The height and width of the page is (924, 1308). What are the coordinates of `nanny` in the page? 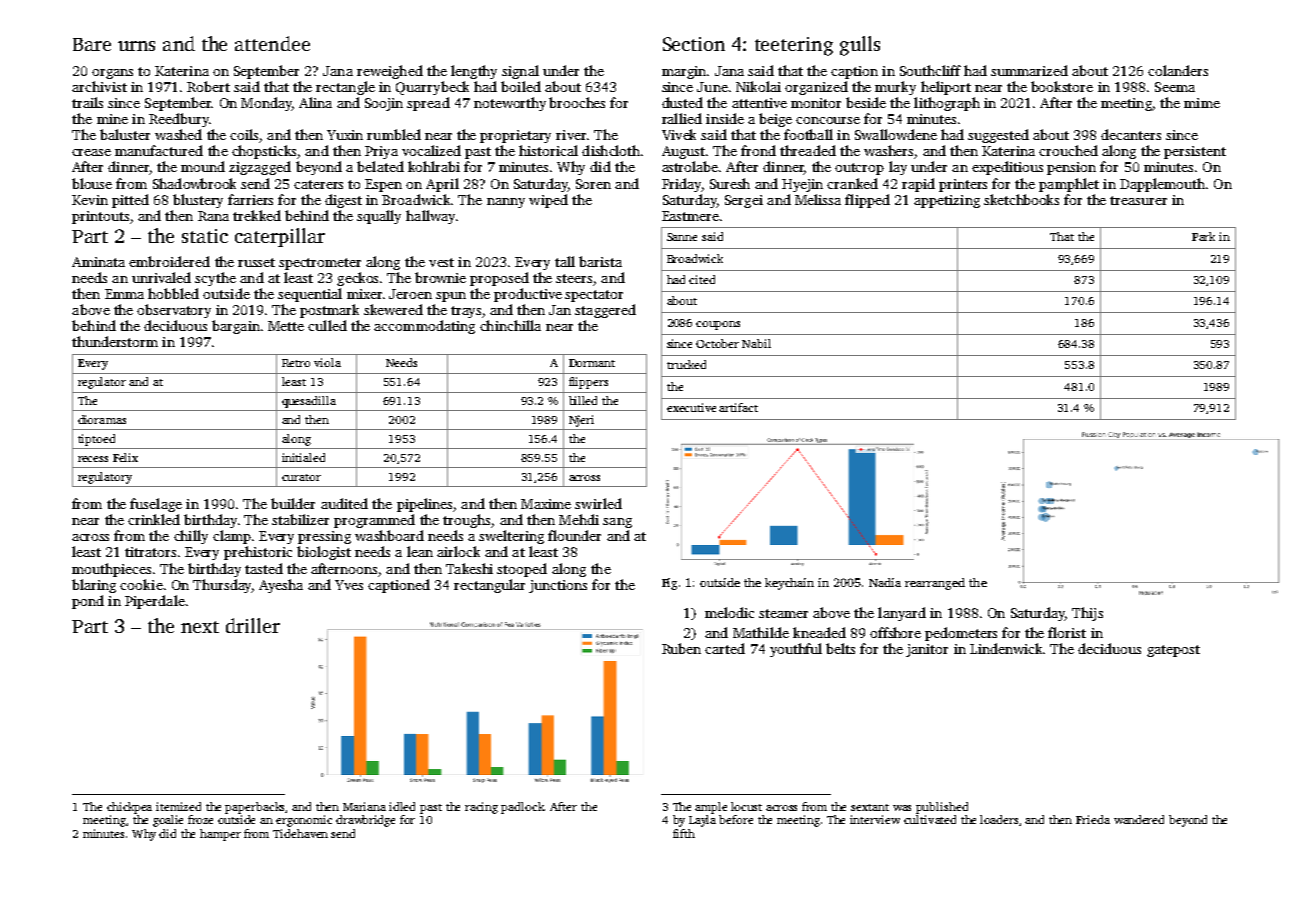 It's located at (506, 203).
